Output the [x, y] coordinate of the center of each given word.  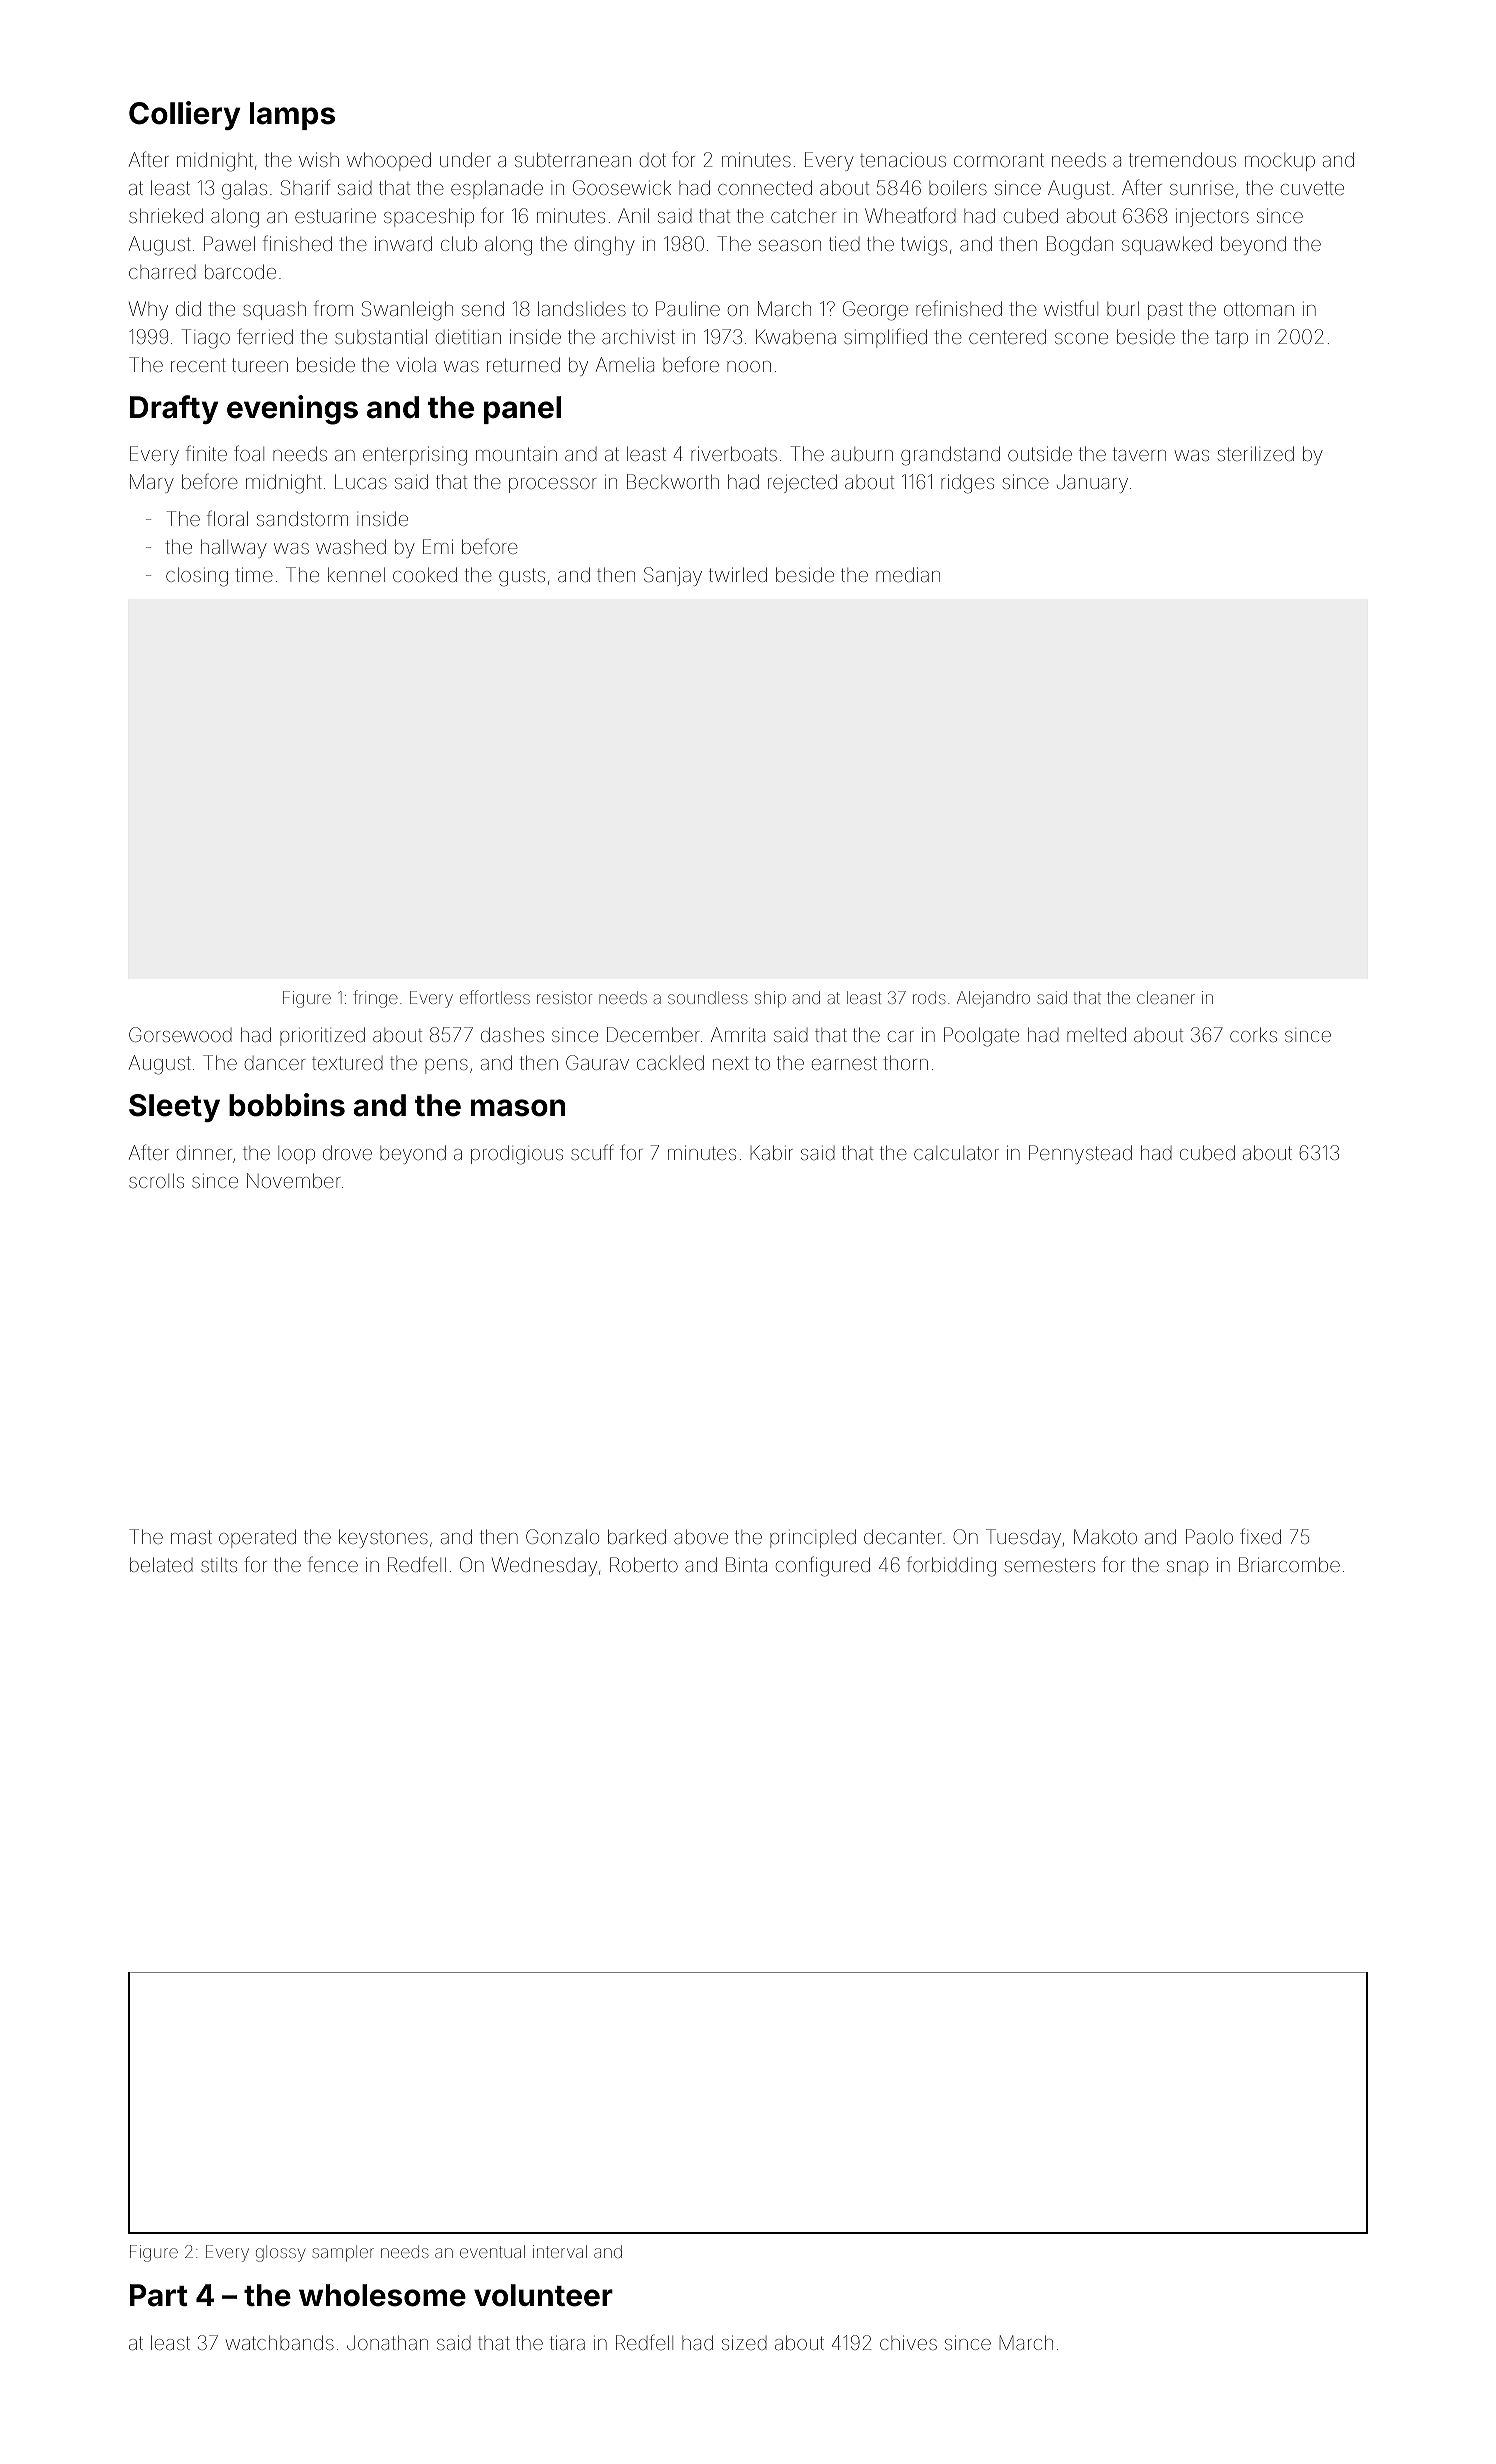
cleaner [1166, 997]
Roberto [644, 1564]
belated [161, 1564]
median [908, 574]
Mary [152, 483]
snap [1187, 1568]
